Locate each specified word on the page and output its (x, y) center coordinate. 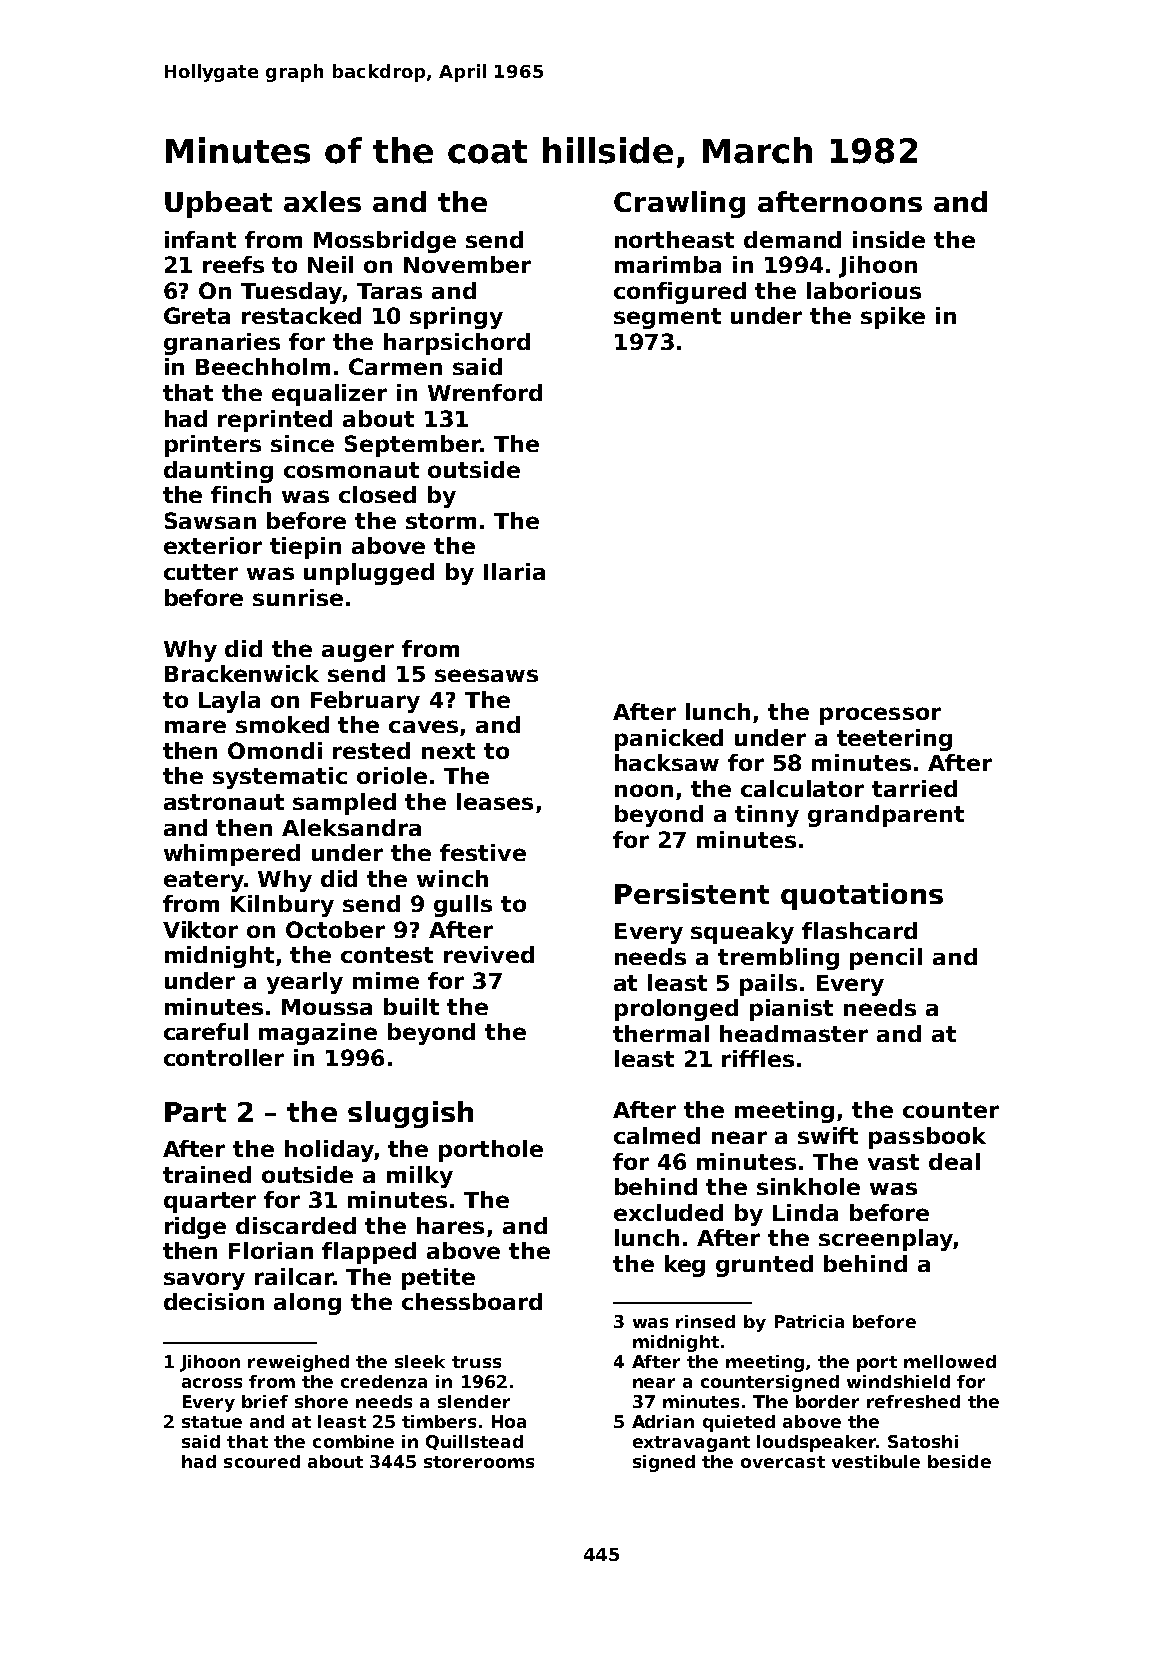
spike (893, 318)
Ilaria (514, 571)
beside (959, 1461)
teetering (894, 740)
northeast (674, 239)
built (411, 1006)
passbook (927, 1138)
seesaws (486, 675)
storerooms (479, 1462)
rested (371, 750)
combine (353, 1441)
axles (322, 201)
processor (880, 716)
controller (224, 1057)
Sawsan (210, 520)
